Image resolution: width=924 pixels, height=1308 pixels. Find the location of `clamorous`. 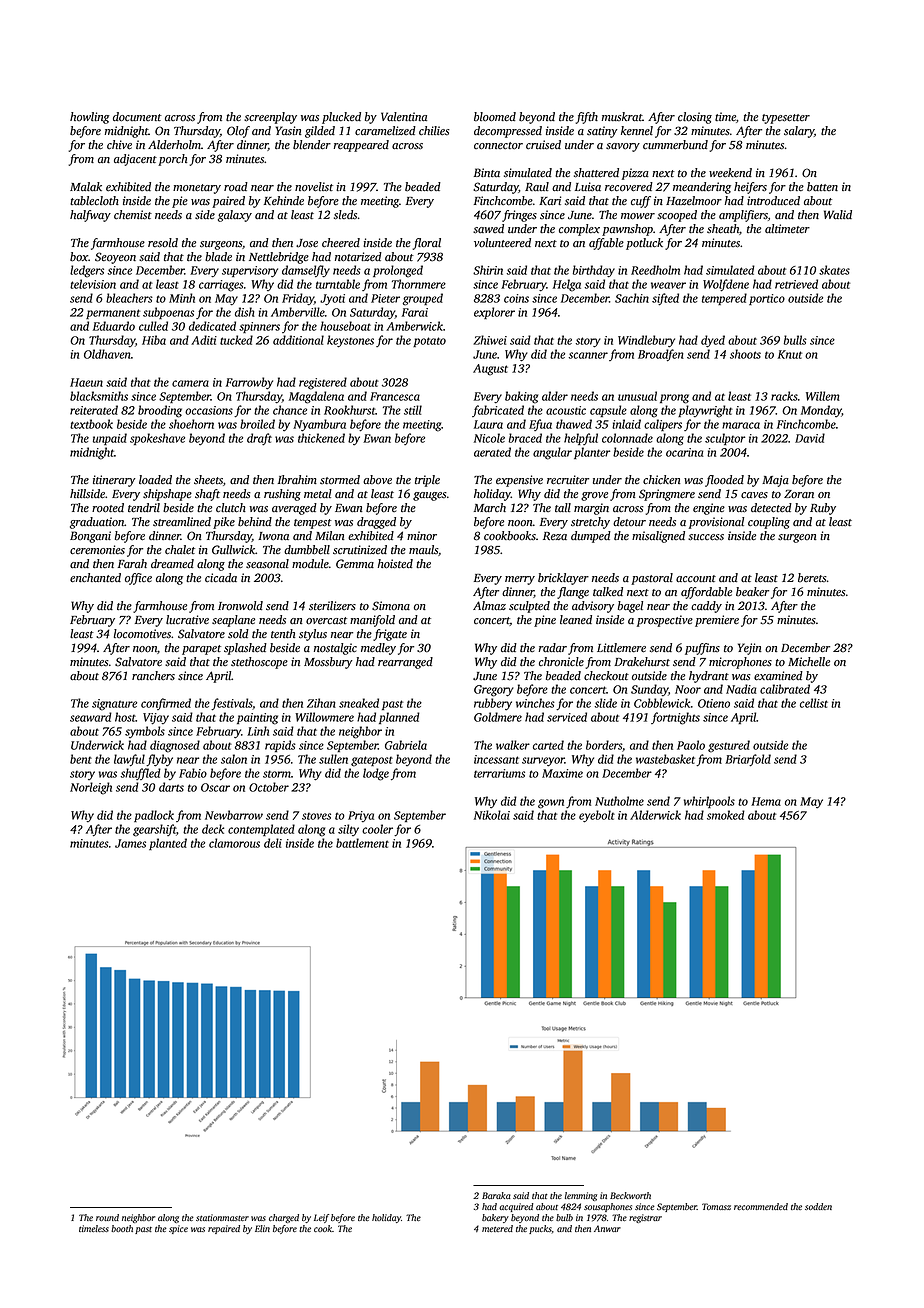

clamorous is located at coordinates (234, 843).
